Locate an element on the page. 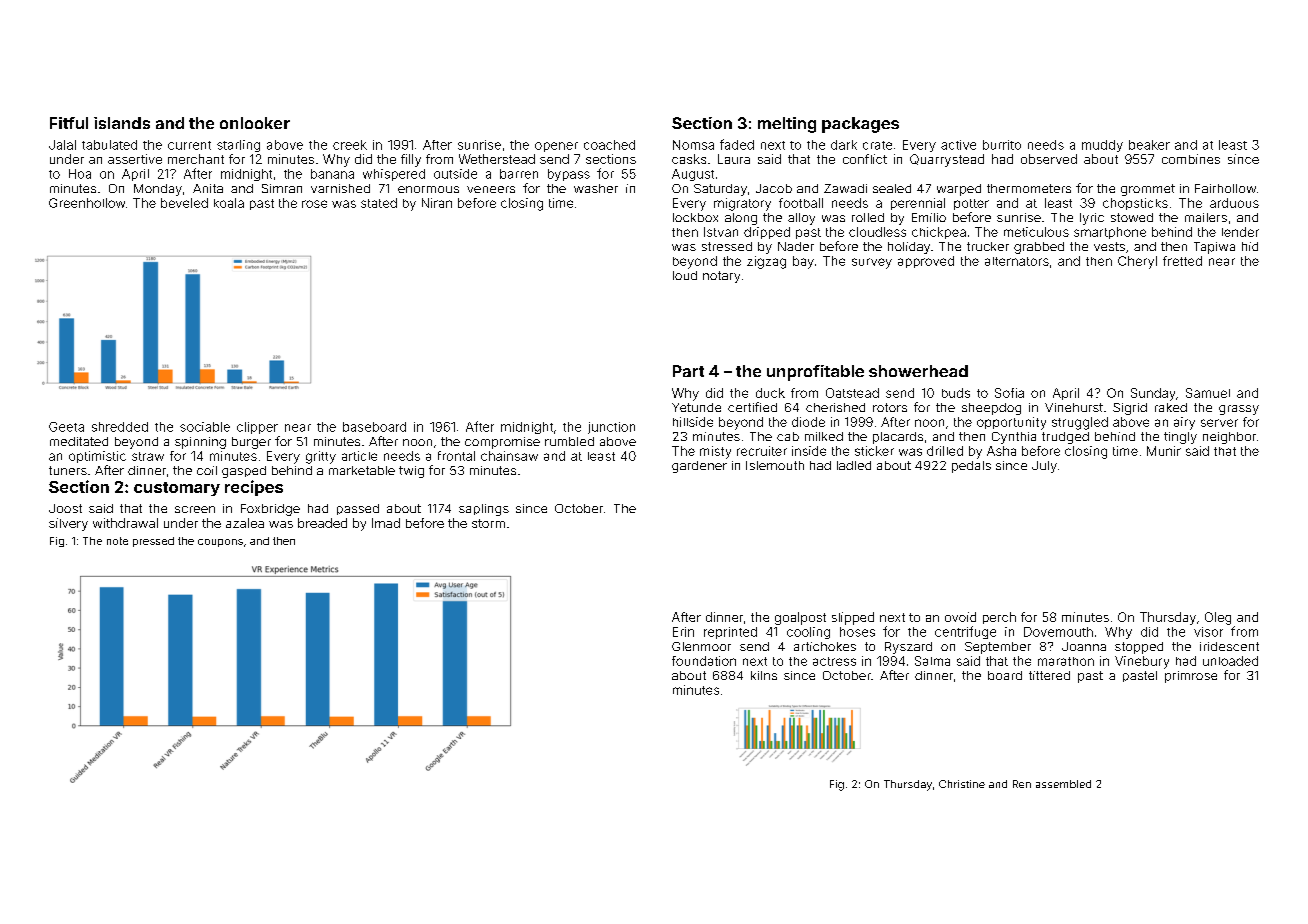 The height and width of the document is (924, 1308). burrito is located at coordinates (1002, 145).
